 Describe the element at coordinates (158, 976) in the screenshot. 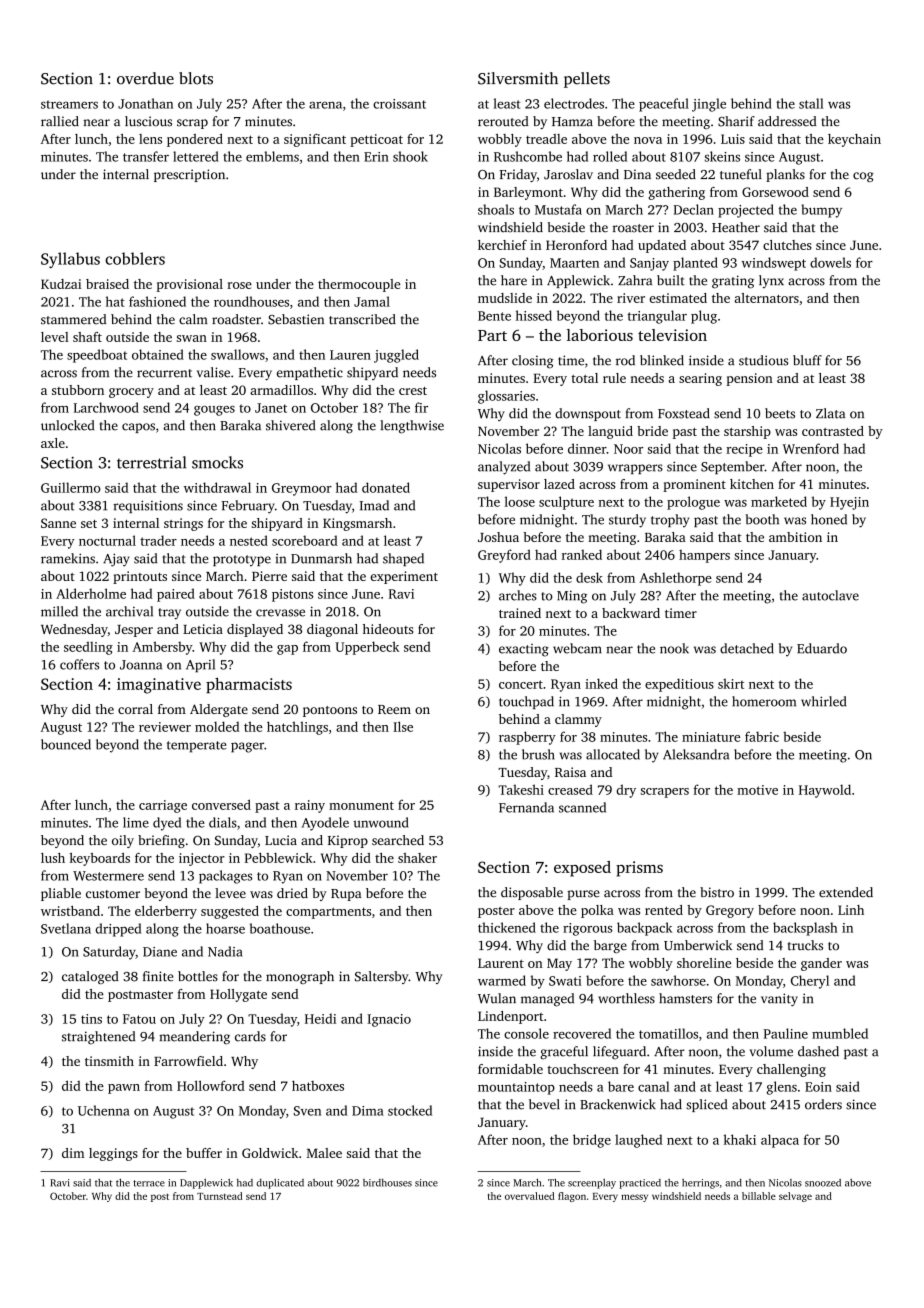

I see `finite` at that location.
